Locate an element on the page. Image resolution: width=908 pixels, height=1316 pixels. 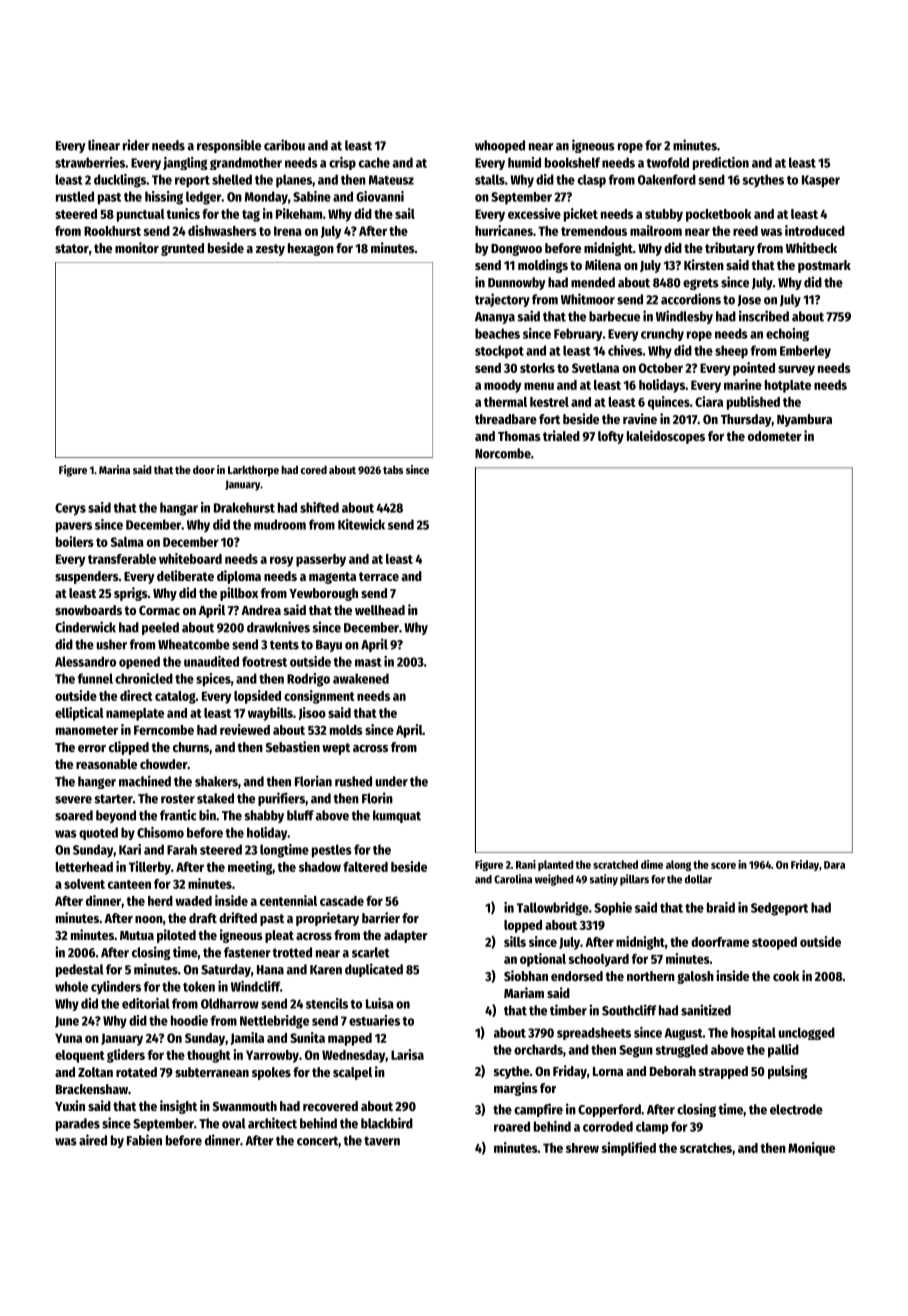
twofold is located at coordinates (667, 162).
